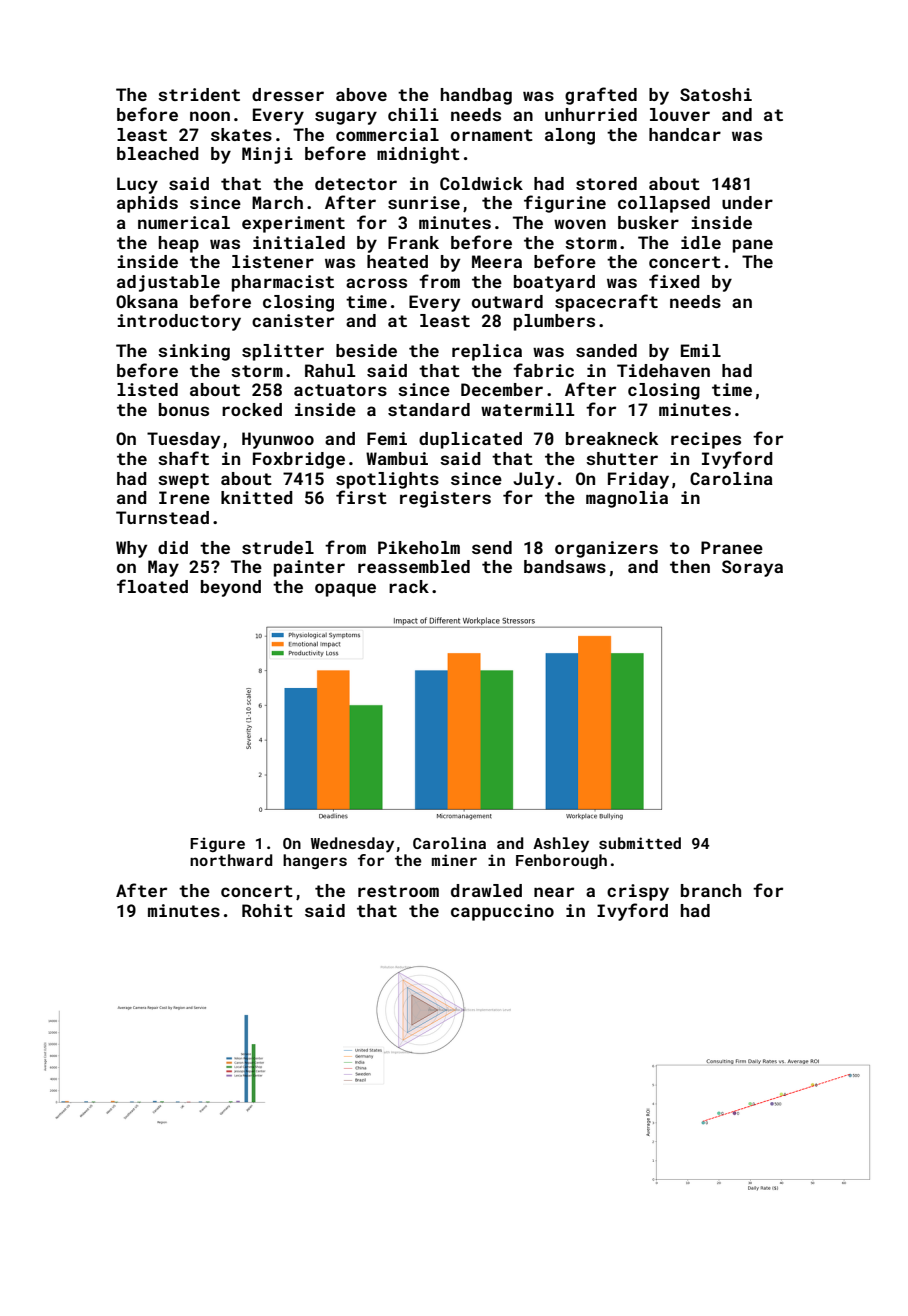 This screenshot has width=908, height=1316. I want to click on Emil, so click(701, 350).
